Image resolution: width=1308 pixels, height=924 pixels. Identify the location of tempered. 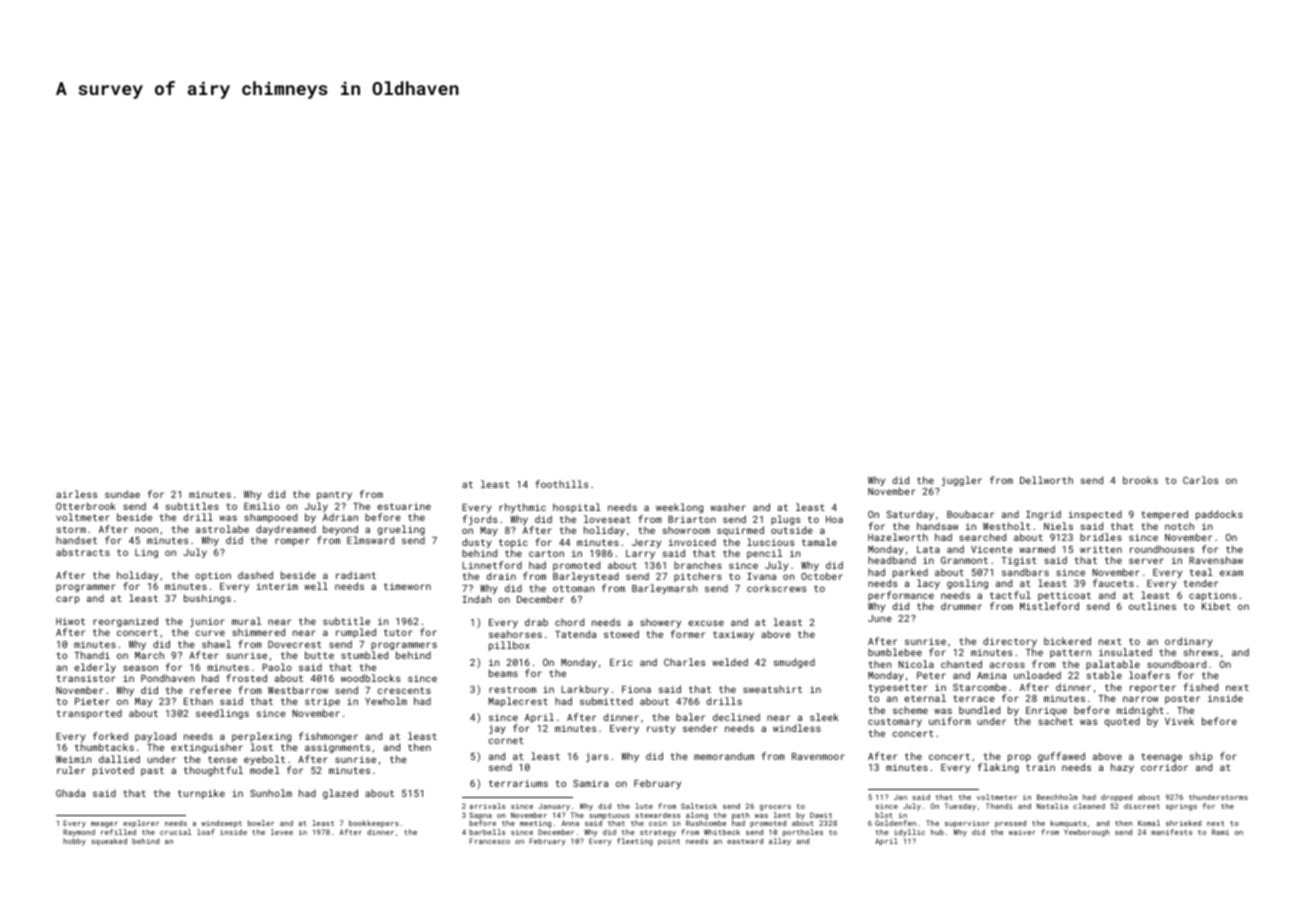
(1164, 515).
